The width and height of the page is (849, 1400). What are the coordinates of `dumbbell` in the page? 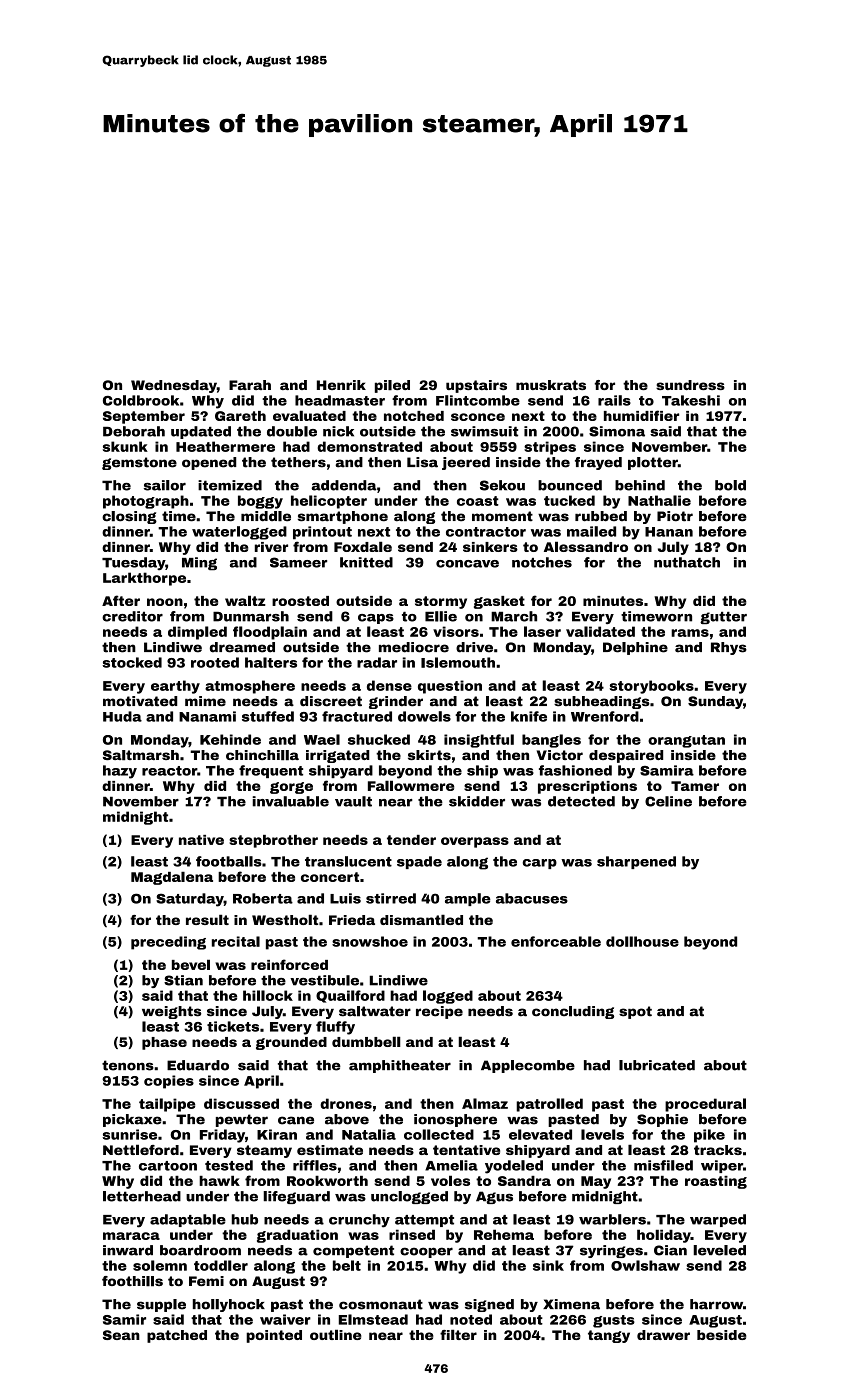 It's located at (366, 1041).
